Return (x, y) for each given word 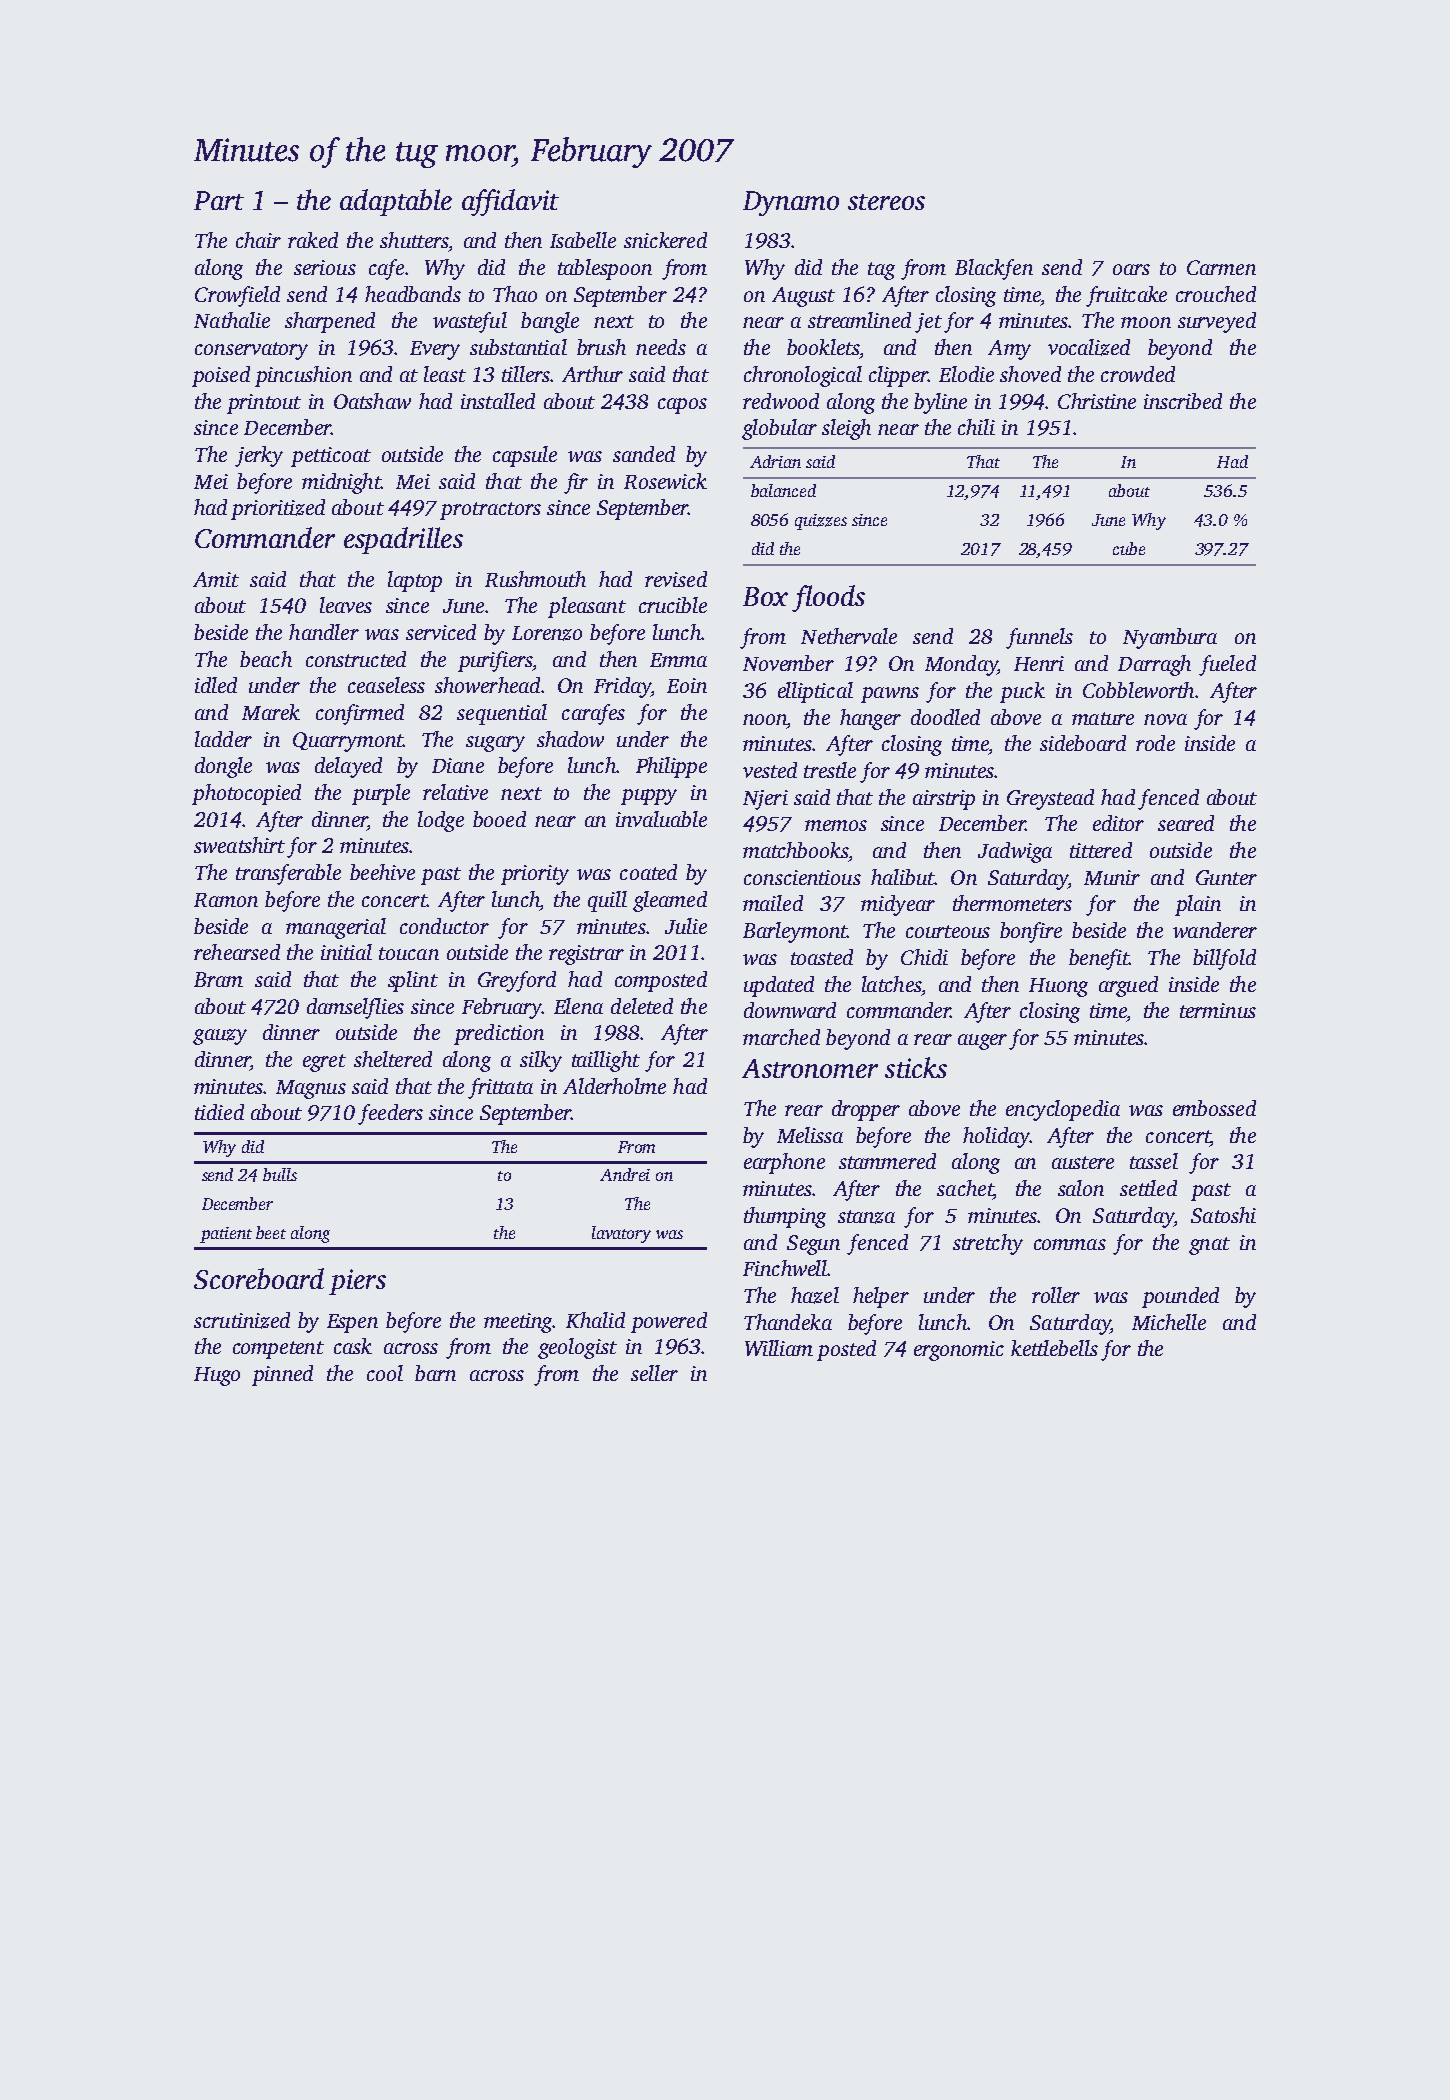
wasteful (470, 322)
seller (654, 1373)
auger (982, 1042)
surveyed (1217, 322)
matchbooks (795, 850)
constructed (356, 659)
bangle (550, 322)
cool (385, 1373)
